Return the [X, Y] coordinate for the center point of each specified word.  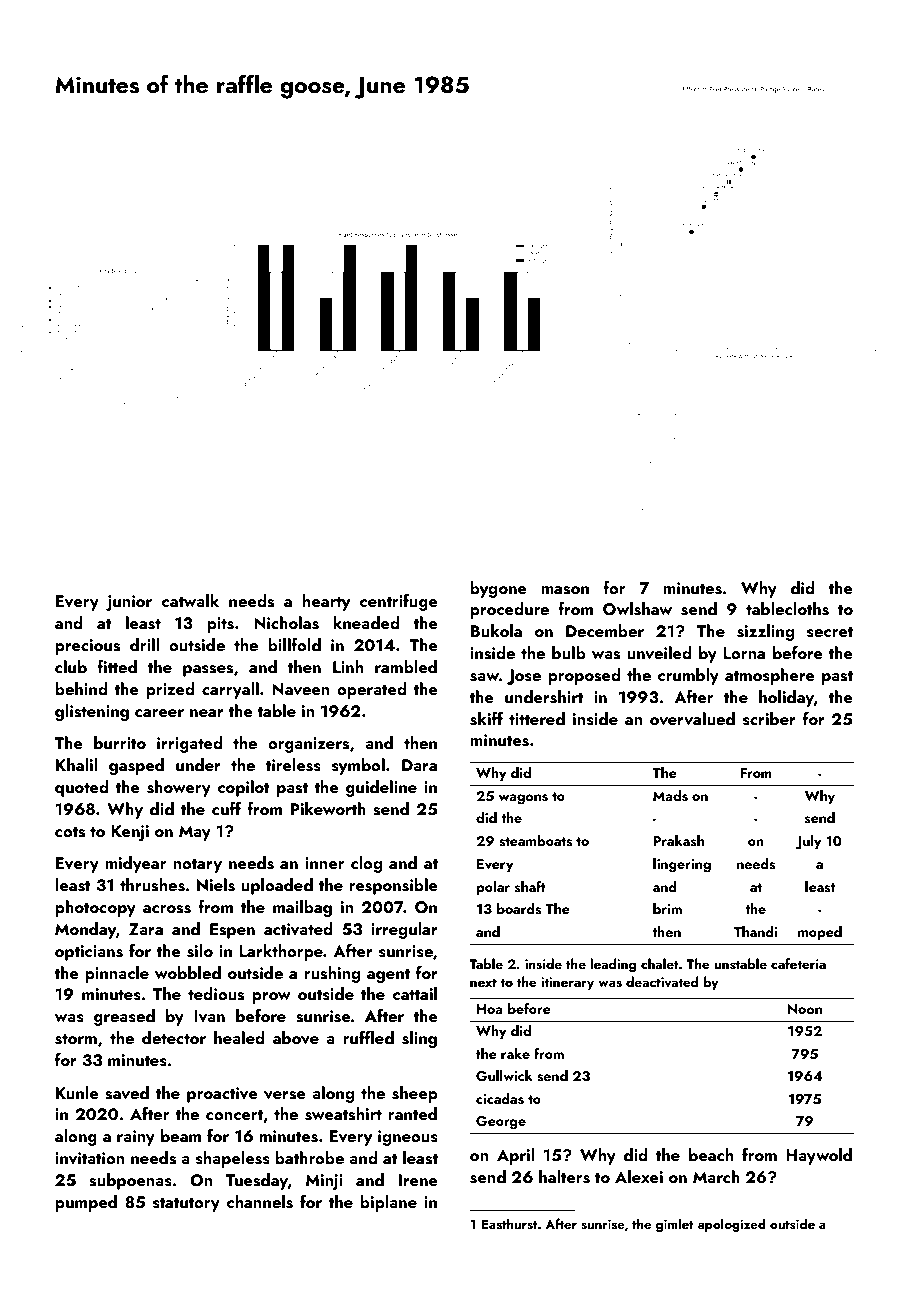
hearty [326, 602]
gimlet [675, 1225]
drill [144, 644]
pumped [86, 1203]
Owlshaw [637, 609]
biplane [388, 1203]
